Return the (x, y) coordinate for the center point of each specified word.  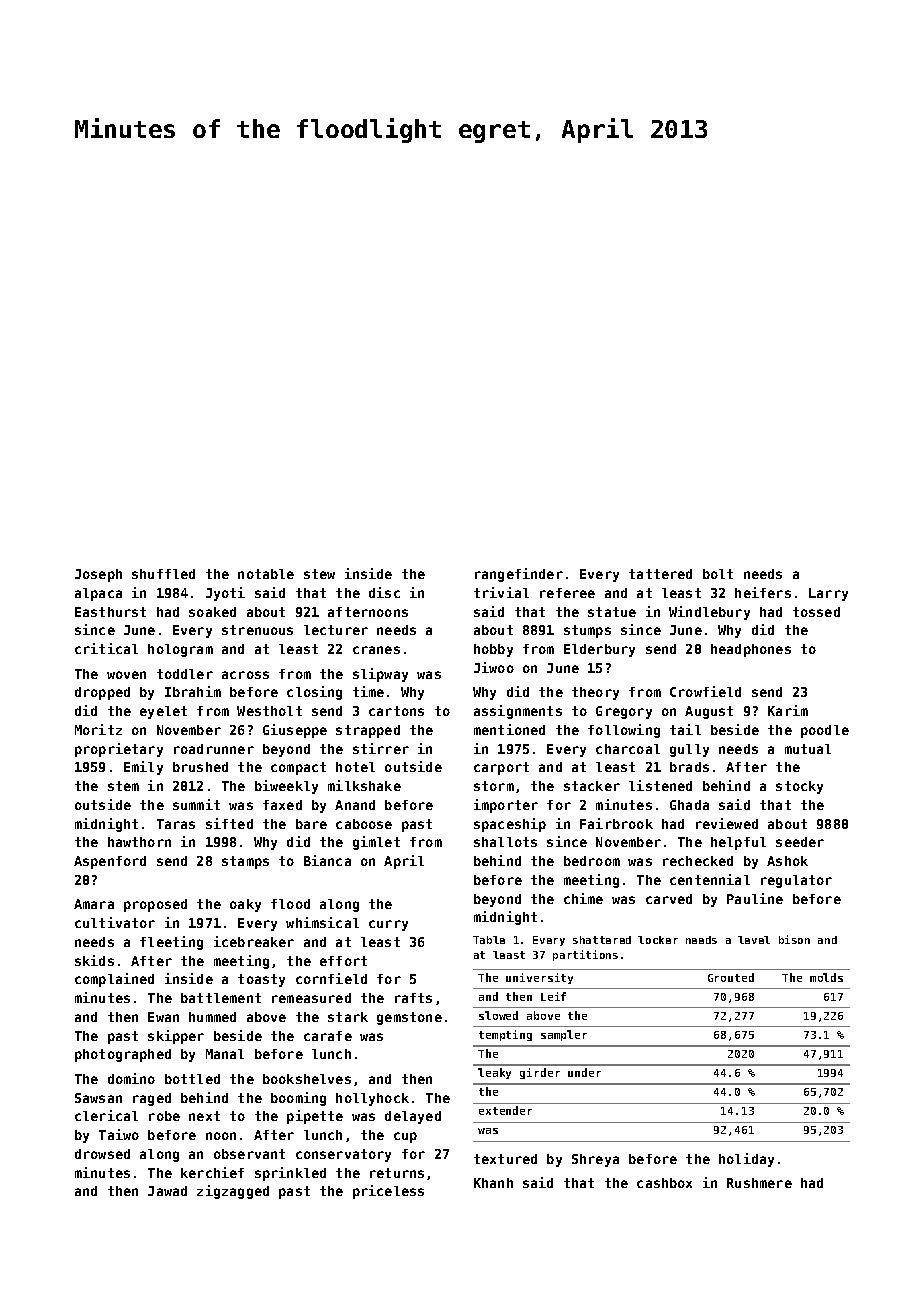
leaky (494, 1073)
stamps (245, 862)
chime (583, 898)
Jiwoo (494, 667)
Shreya (595, 1160)
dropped (102, 693)
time (368, 691)
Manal (225, 1054)
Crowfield (705, 691)
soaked (212, 612)
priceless (388, 1192)
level (754, 940)
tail (685, 729)
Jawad (167, 1191)
